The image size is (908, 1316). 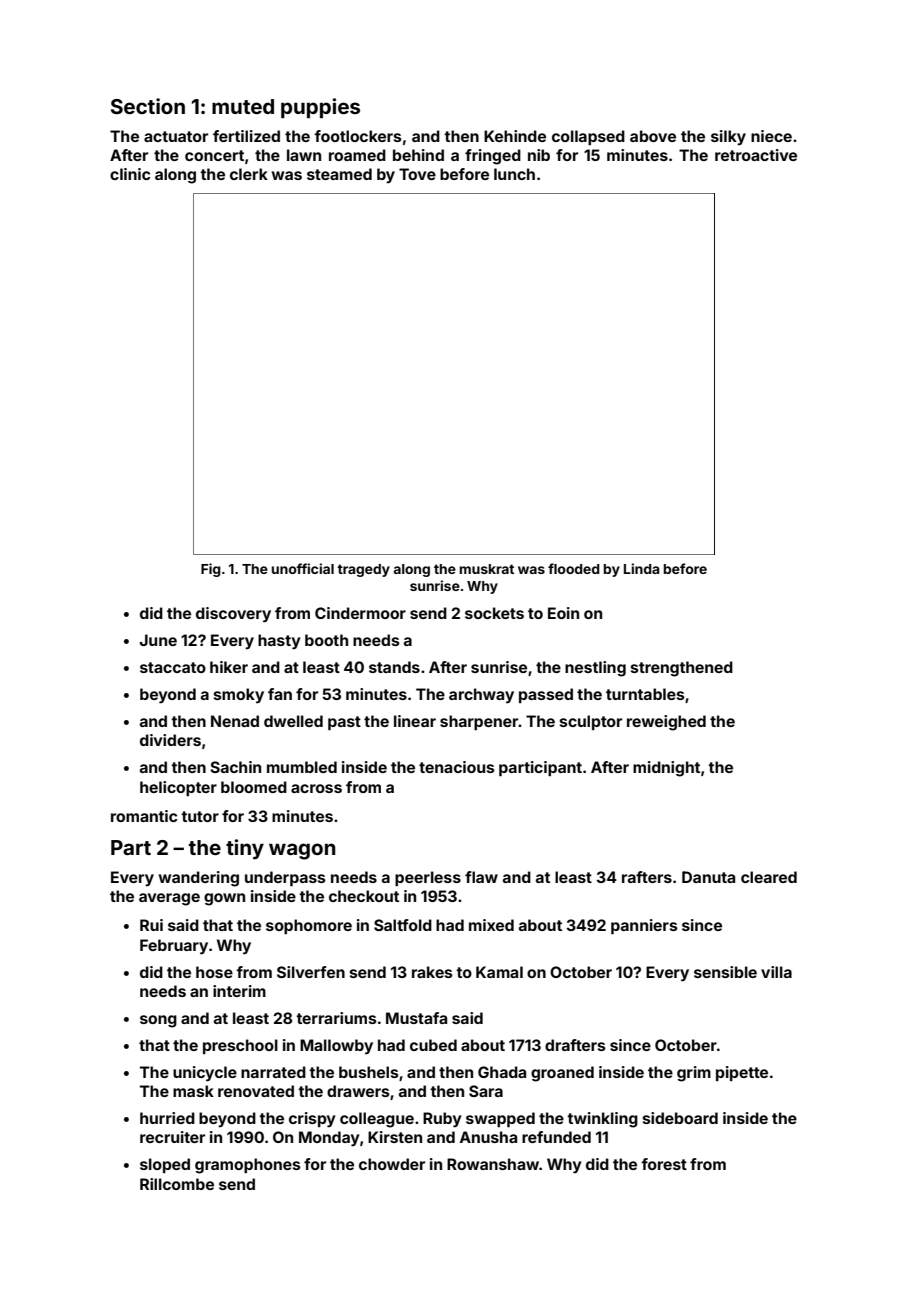 What do you see at coordinates (769, 877) in the screenshot?
I see `cleared` at bounding box center [769, 877].
